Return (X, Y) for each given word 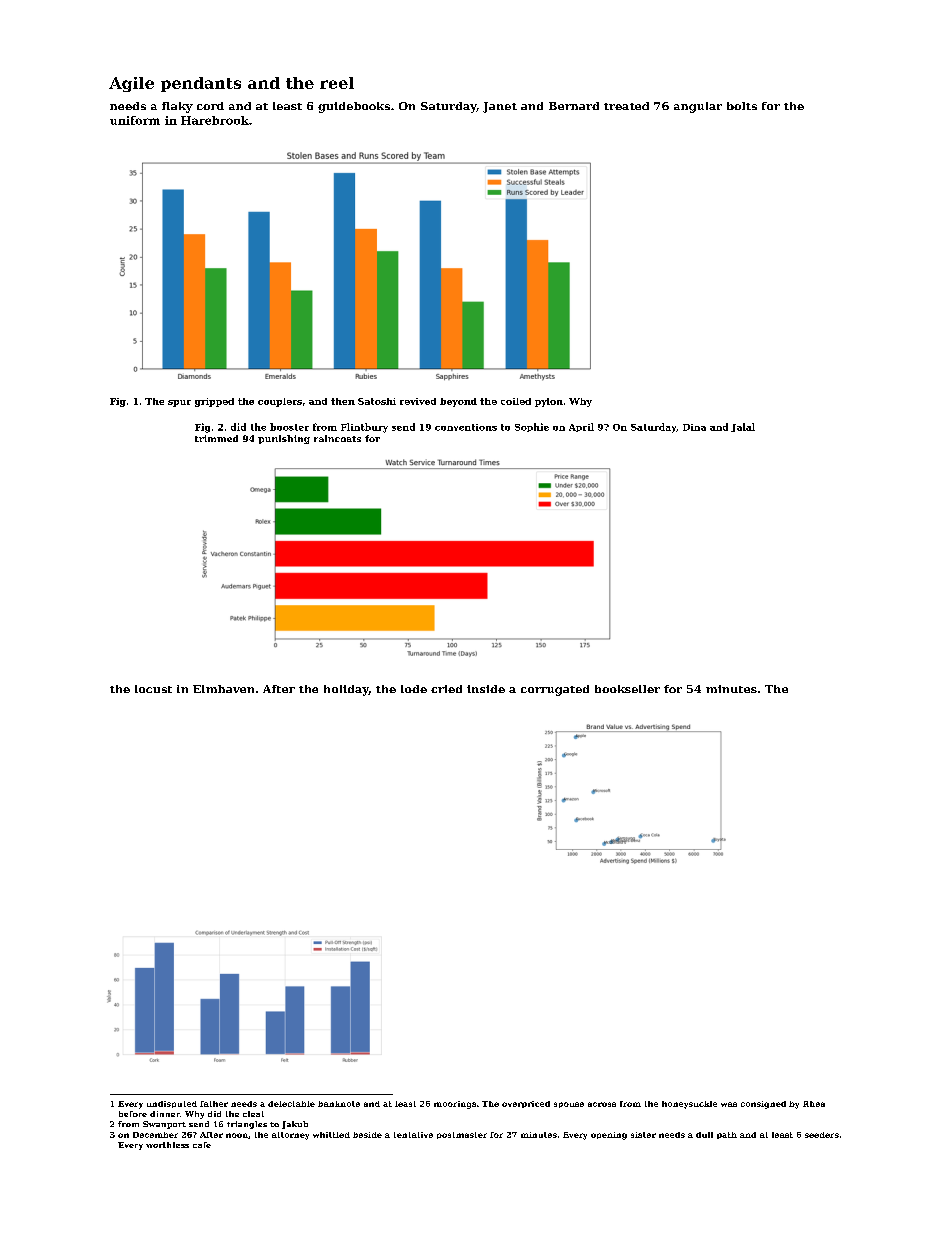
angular (698, 107)
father (214, 1104)
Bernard (574, 106)
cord (210, 106)
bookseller (627, 689)
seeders (822, 1135)
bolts (742, 106)
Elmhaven (223, 689)
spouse (569, 1105)
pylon (549, 402)
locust (153, 689)
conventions (466, 427)
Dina (694, 427)
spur (179, 403)
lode (414, 689)
